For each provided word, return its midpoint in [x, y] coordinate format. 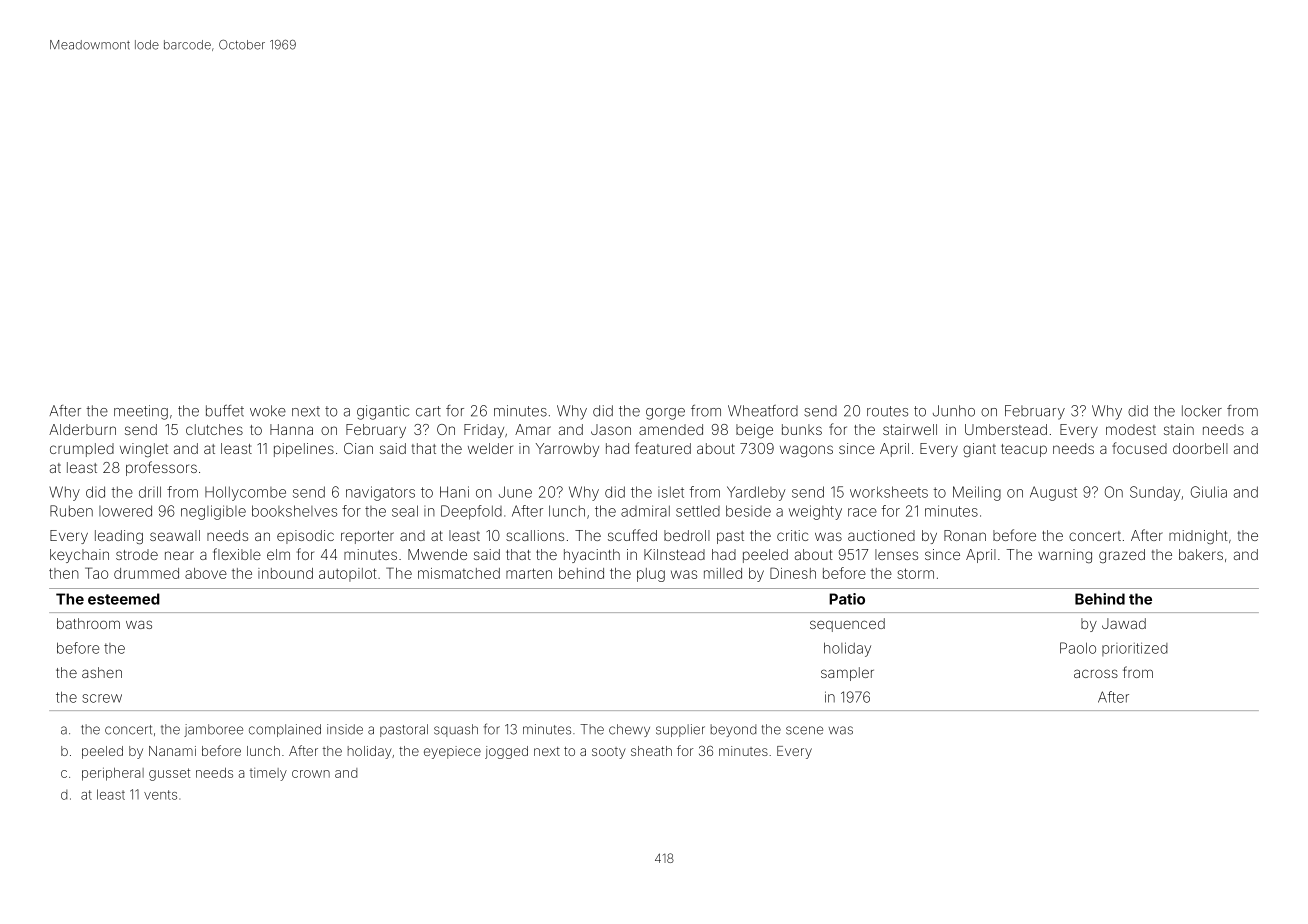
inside [345, 729]
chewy [629, 730]
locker [1202, 411]
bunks [802, 429]
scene [804, 730]
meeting [141, 412]
